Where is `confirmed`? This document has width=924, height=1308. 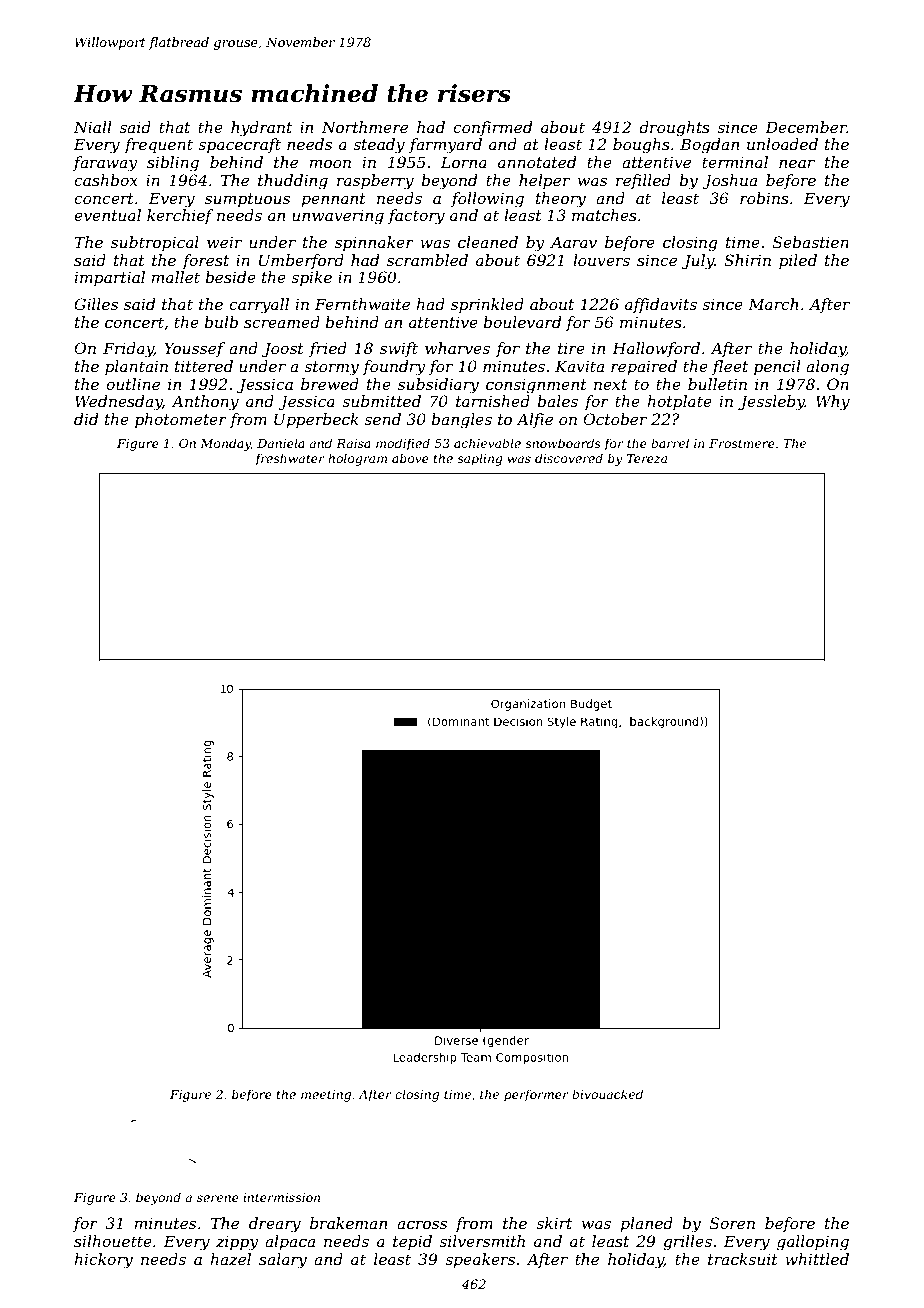
confirmed is located at coordinates (493, 128).
